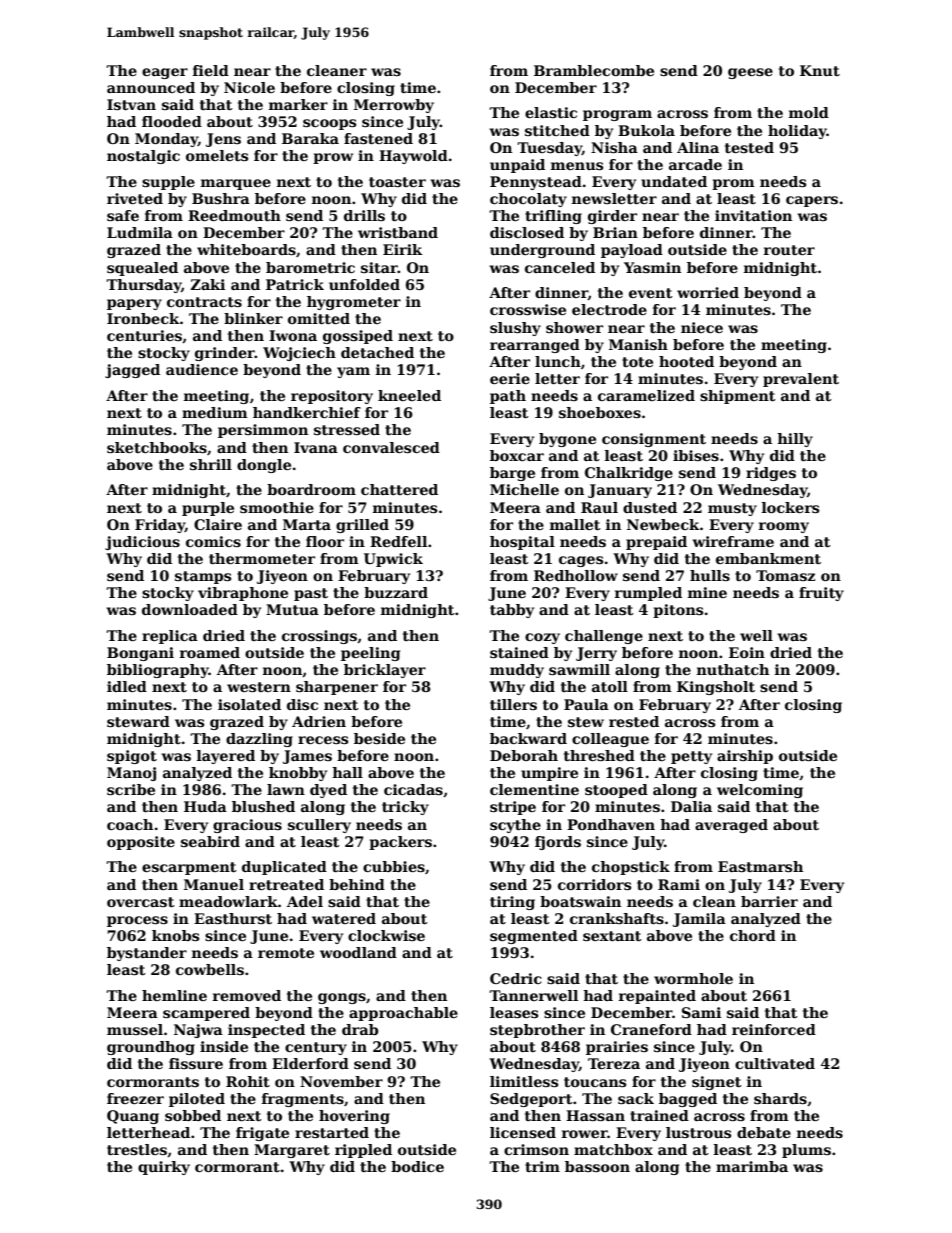 This screenshot has width=952, height=1233. I want to click on stained, so click(519, 652).
